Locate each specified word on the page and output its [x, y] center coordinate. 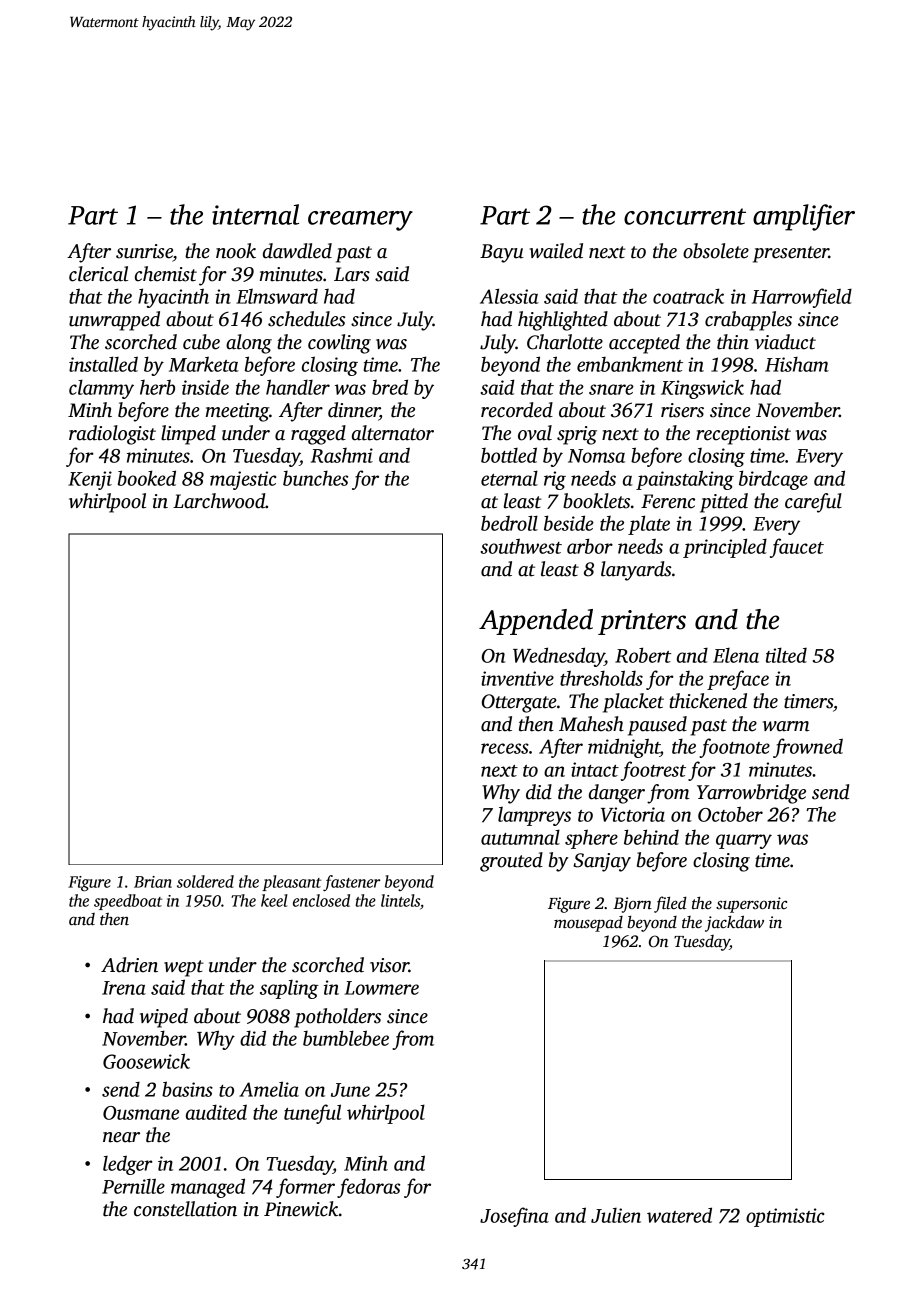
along [249, 344]
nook [236, 251]
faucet [797, 548]
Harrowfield [802, 298]
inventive [517, 678]
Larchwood [219, 501]
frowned [808, 748]
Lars [352, 274]
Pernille [133, 1186]
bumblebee [346, 1038]
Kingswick [702, 389]
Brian [153, 882]
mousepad [588, 924]
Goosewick [146, 1061]
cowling [339, 344]
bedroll [509, 523]
